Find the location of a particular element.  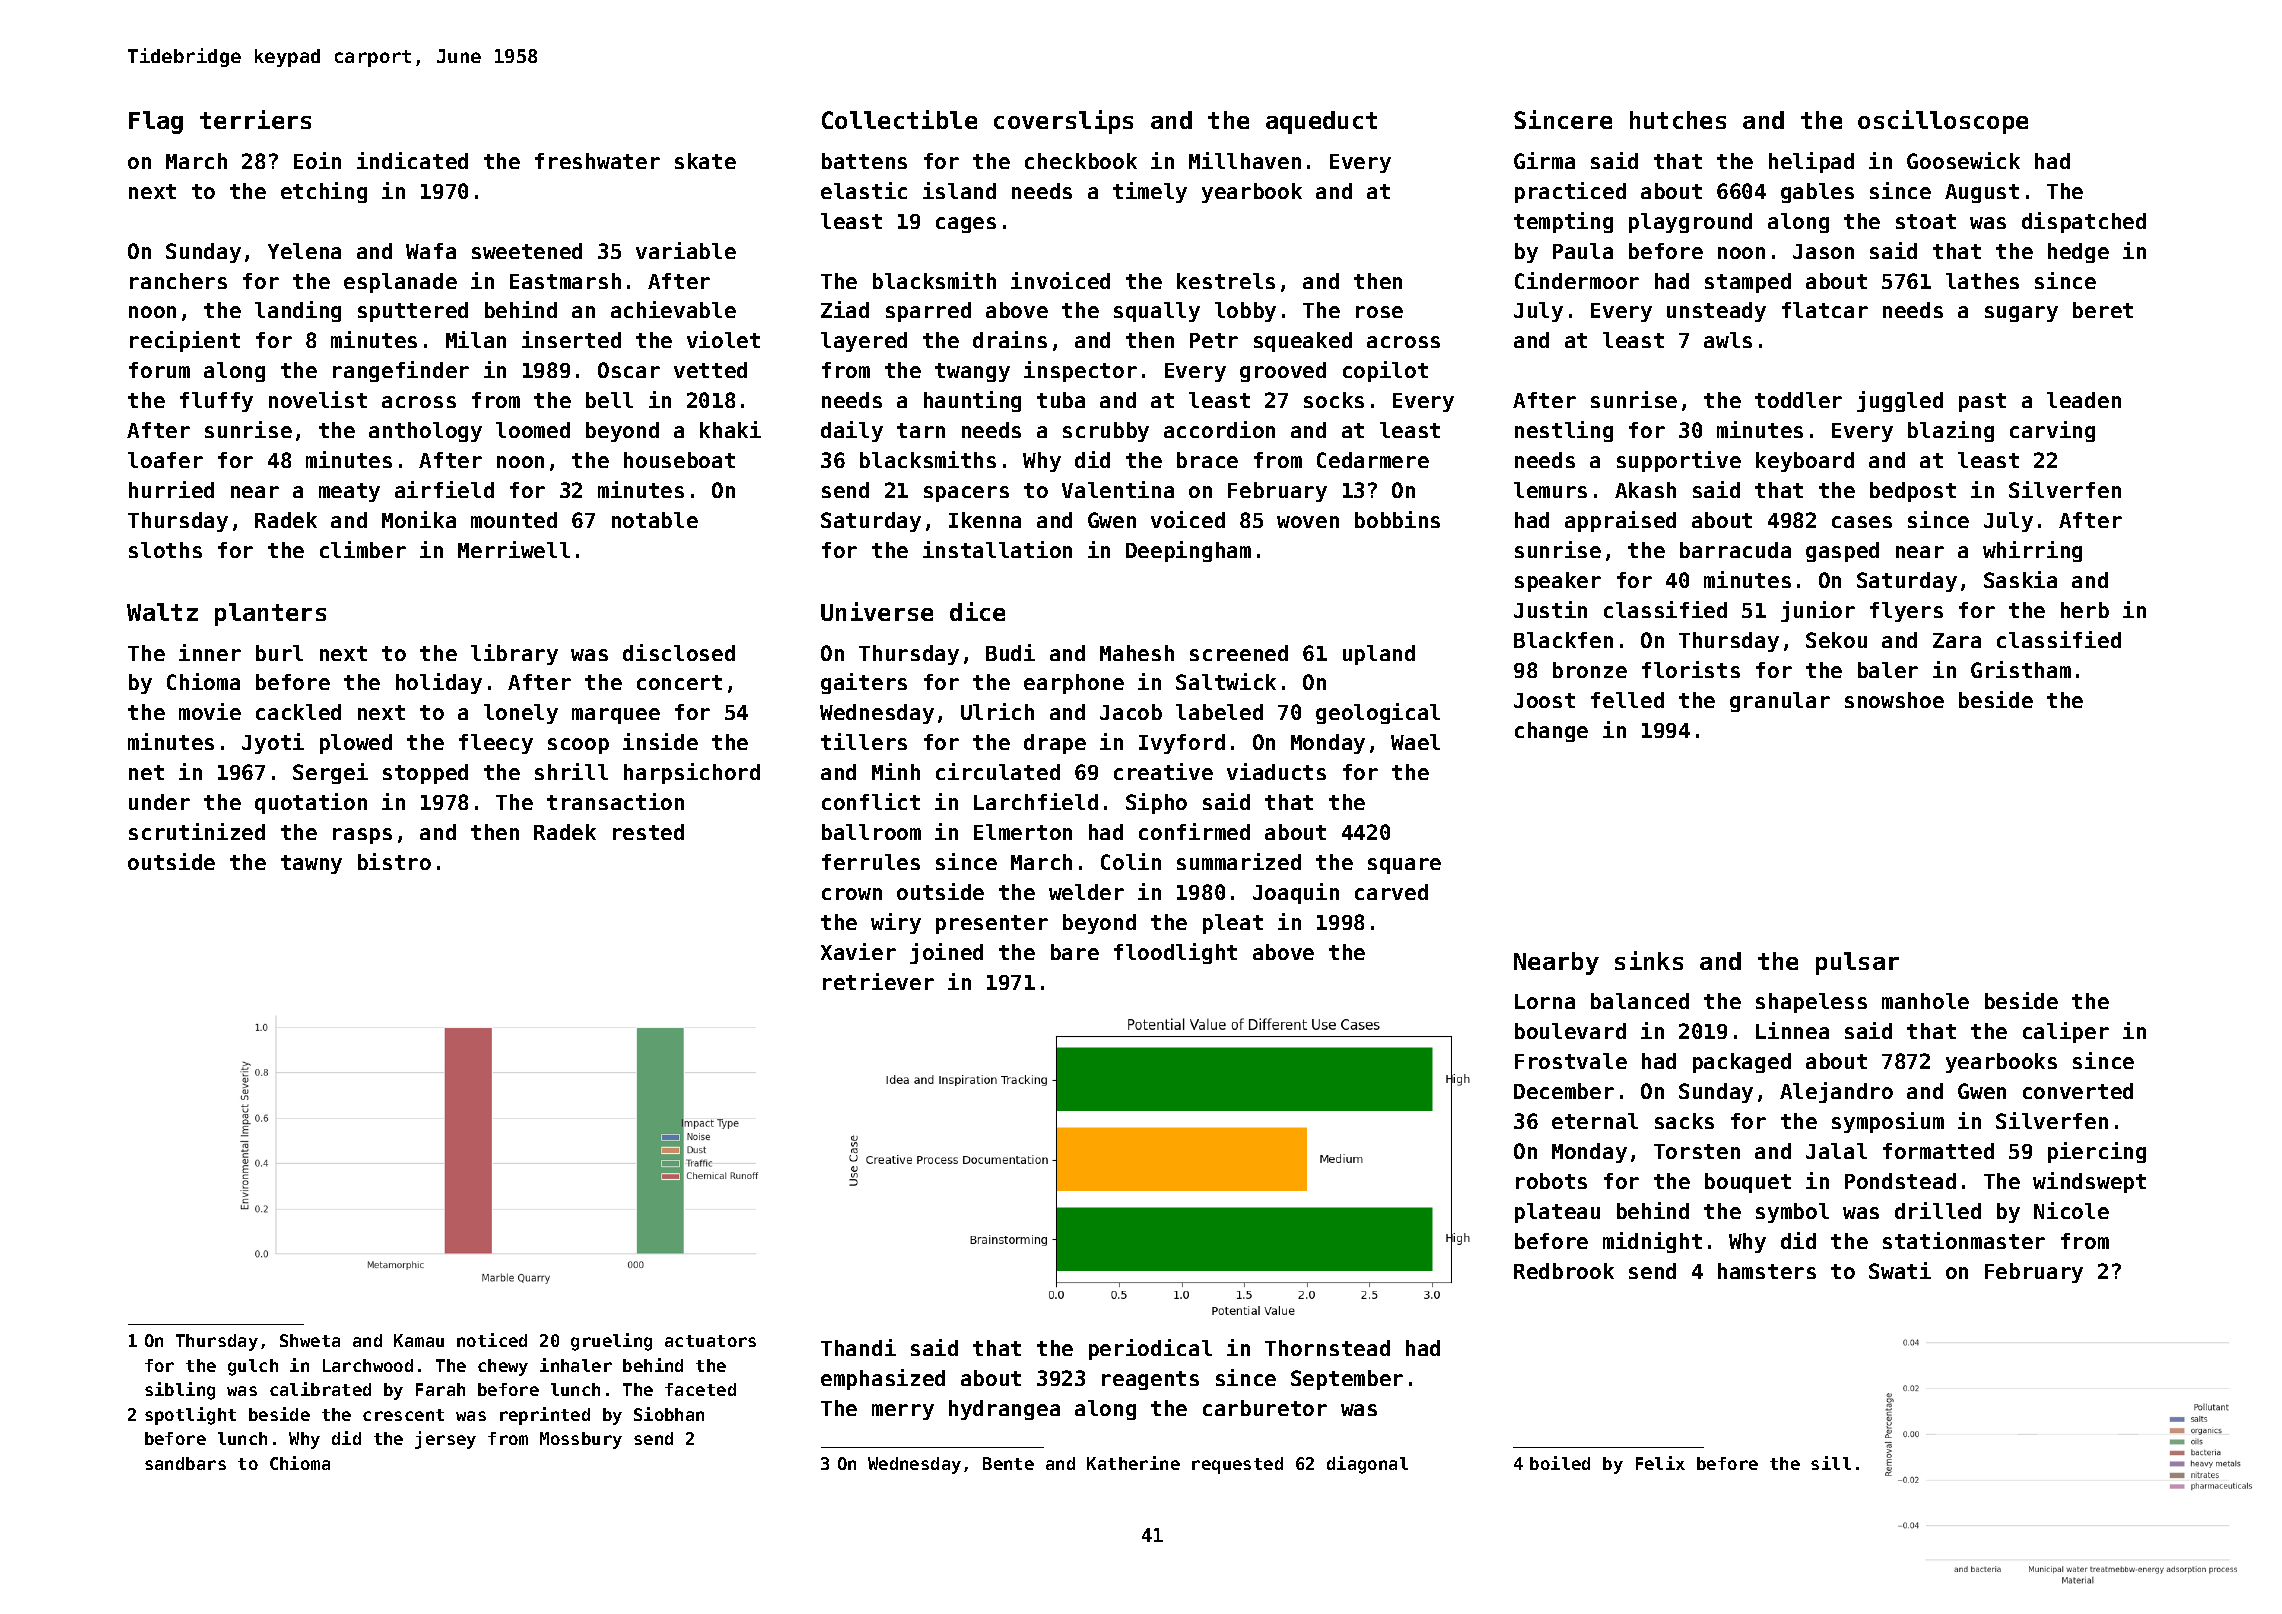

spotlight is located at coordinates (190, 1416).
